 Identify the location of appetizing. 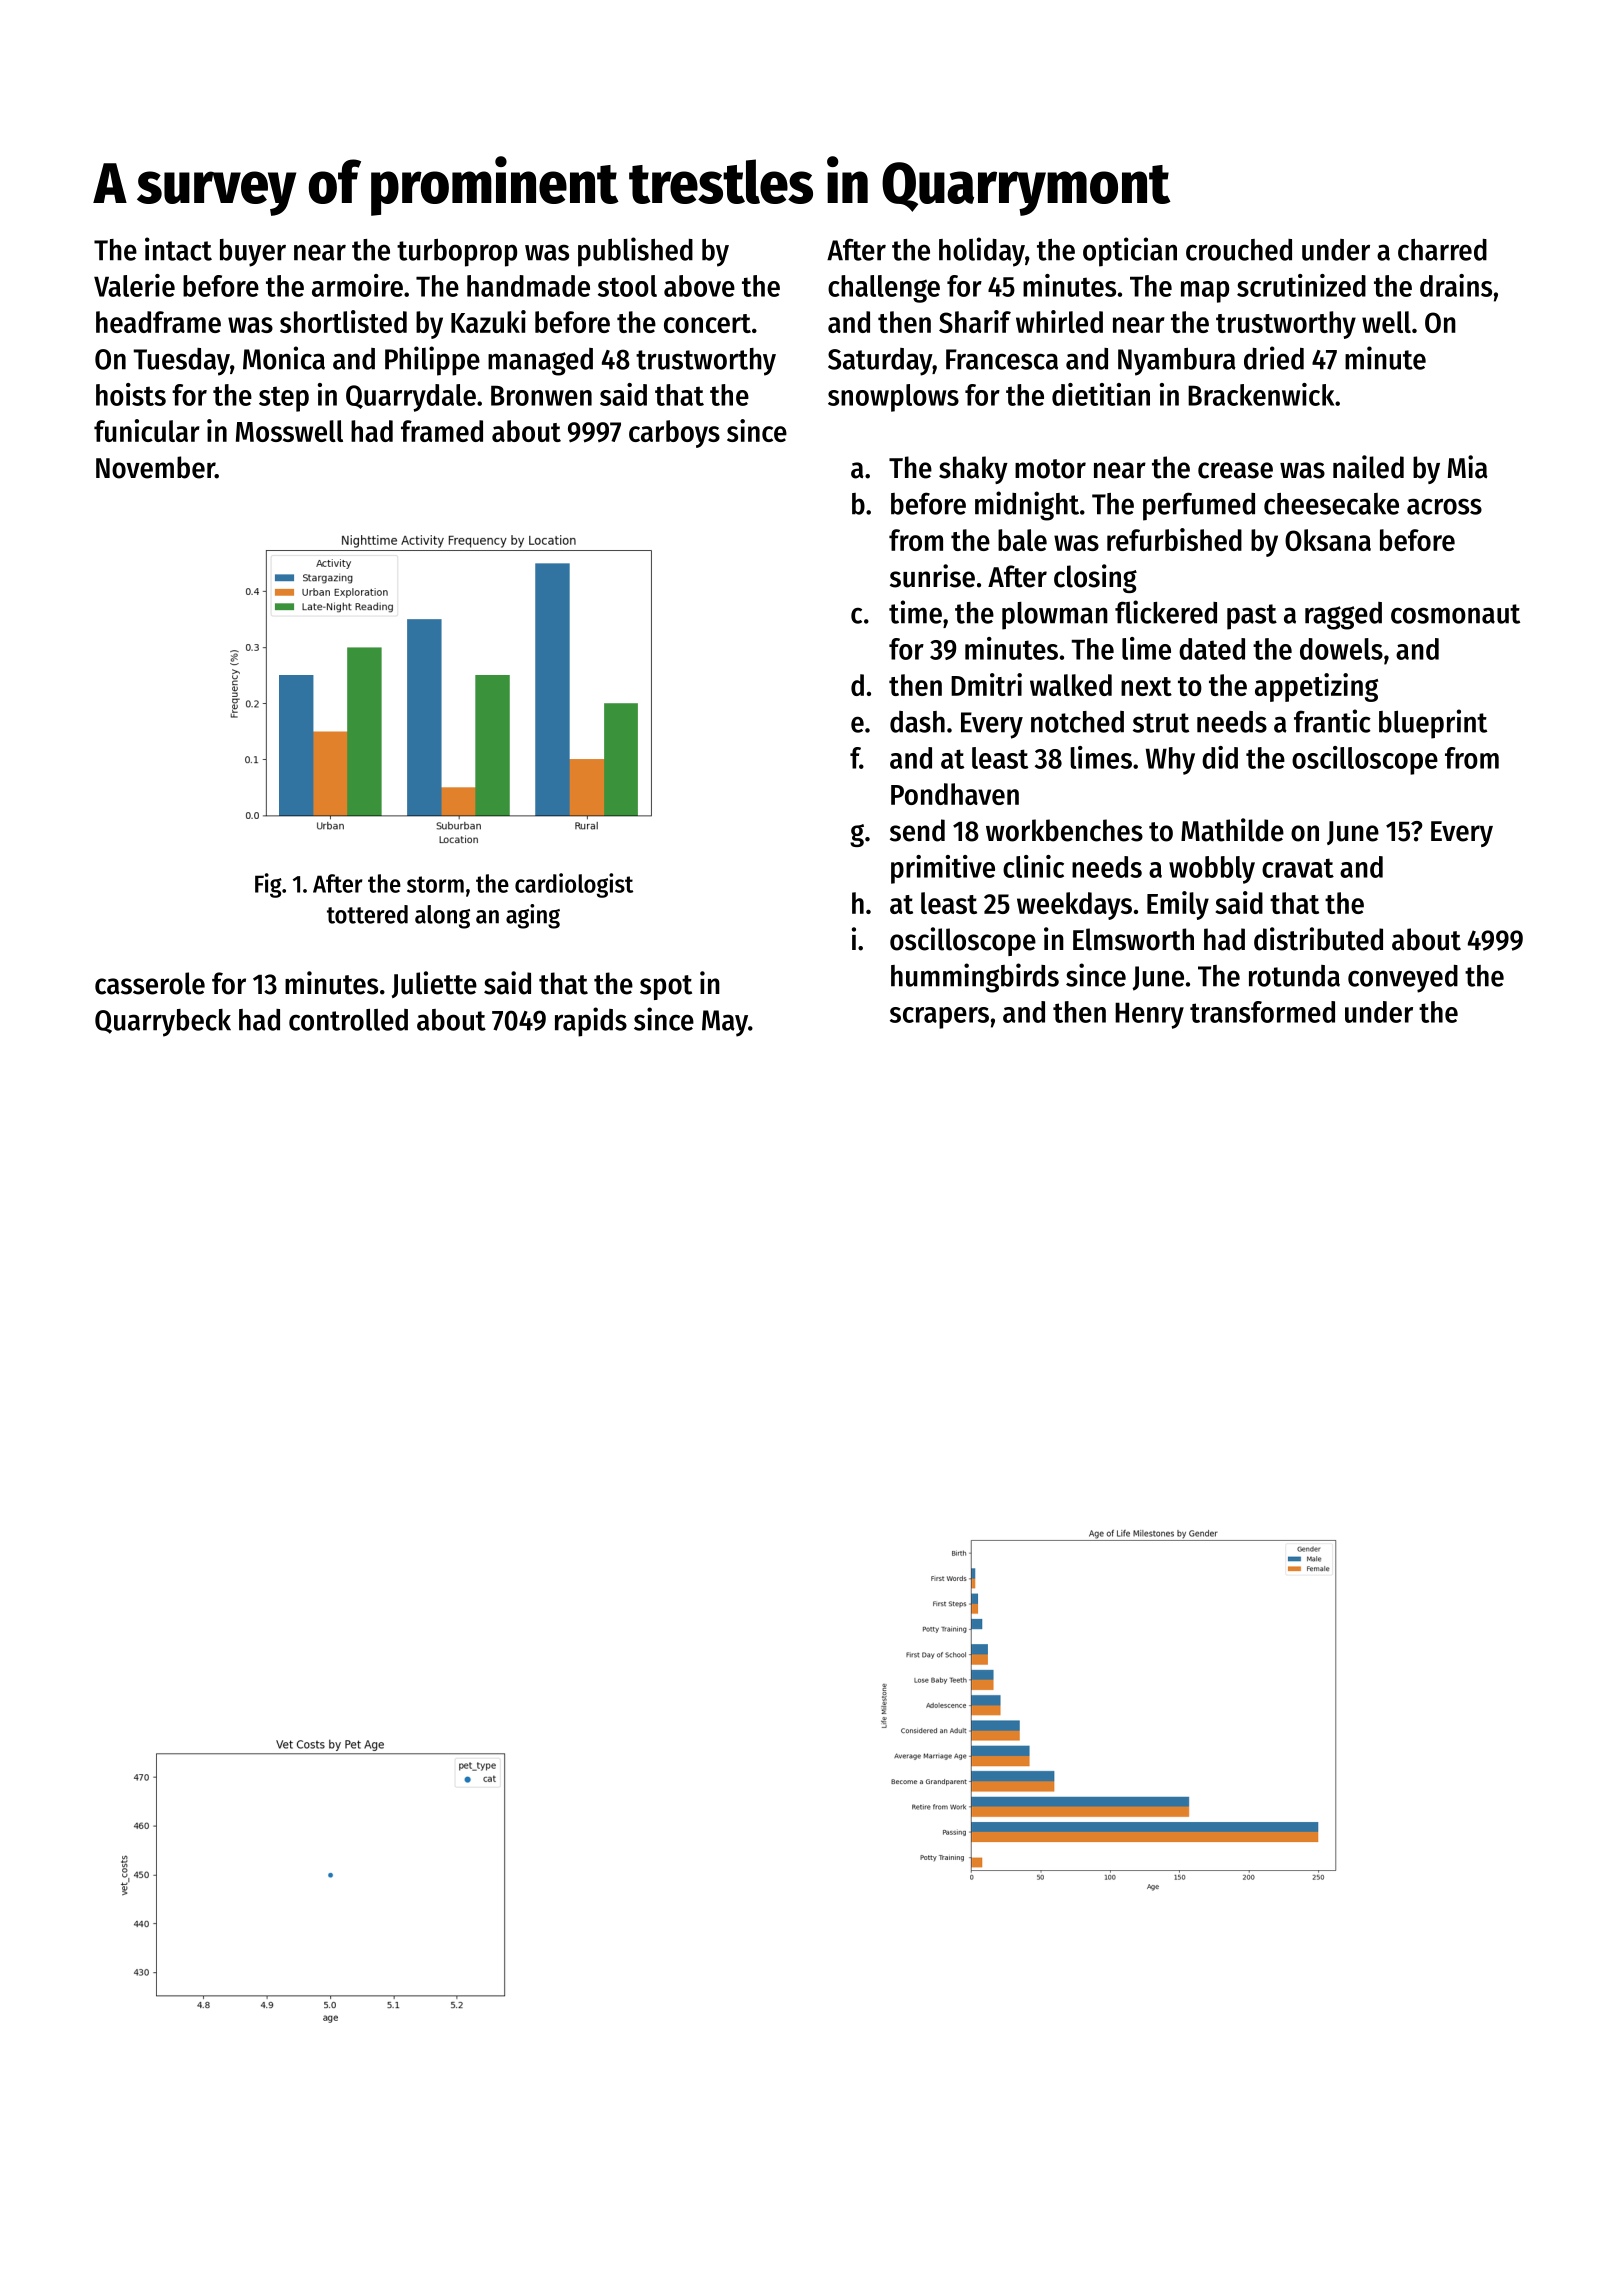
(1316, 687).
